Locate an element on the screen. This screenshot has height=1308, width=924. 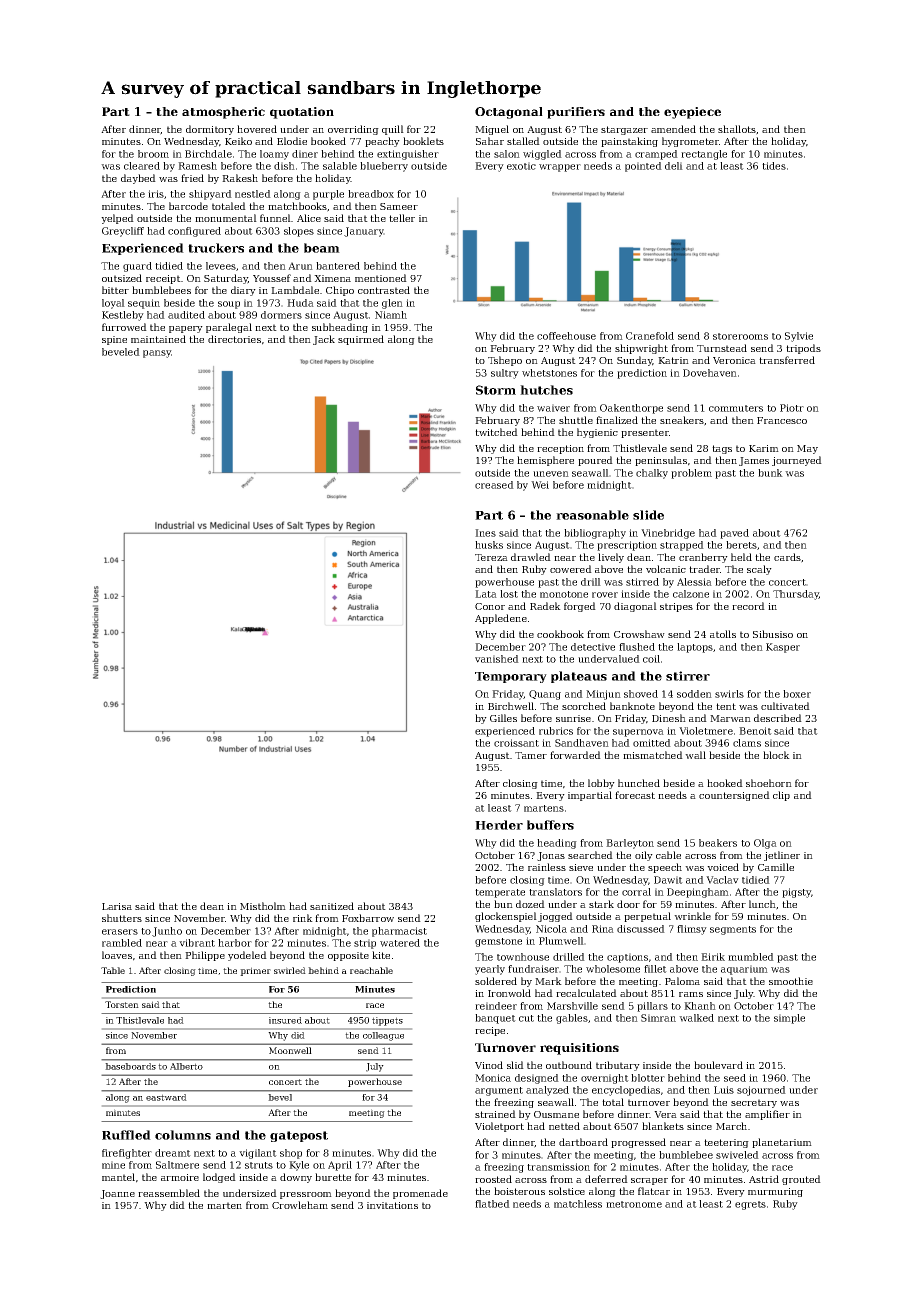
sanitized is located at coordinates (332, 906).
